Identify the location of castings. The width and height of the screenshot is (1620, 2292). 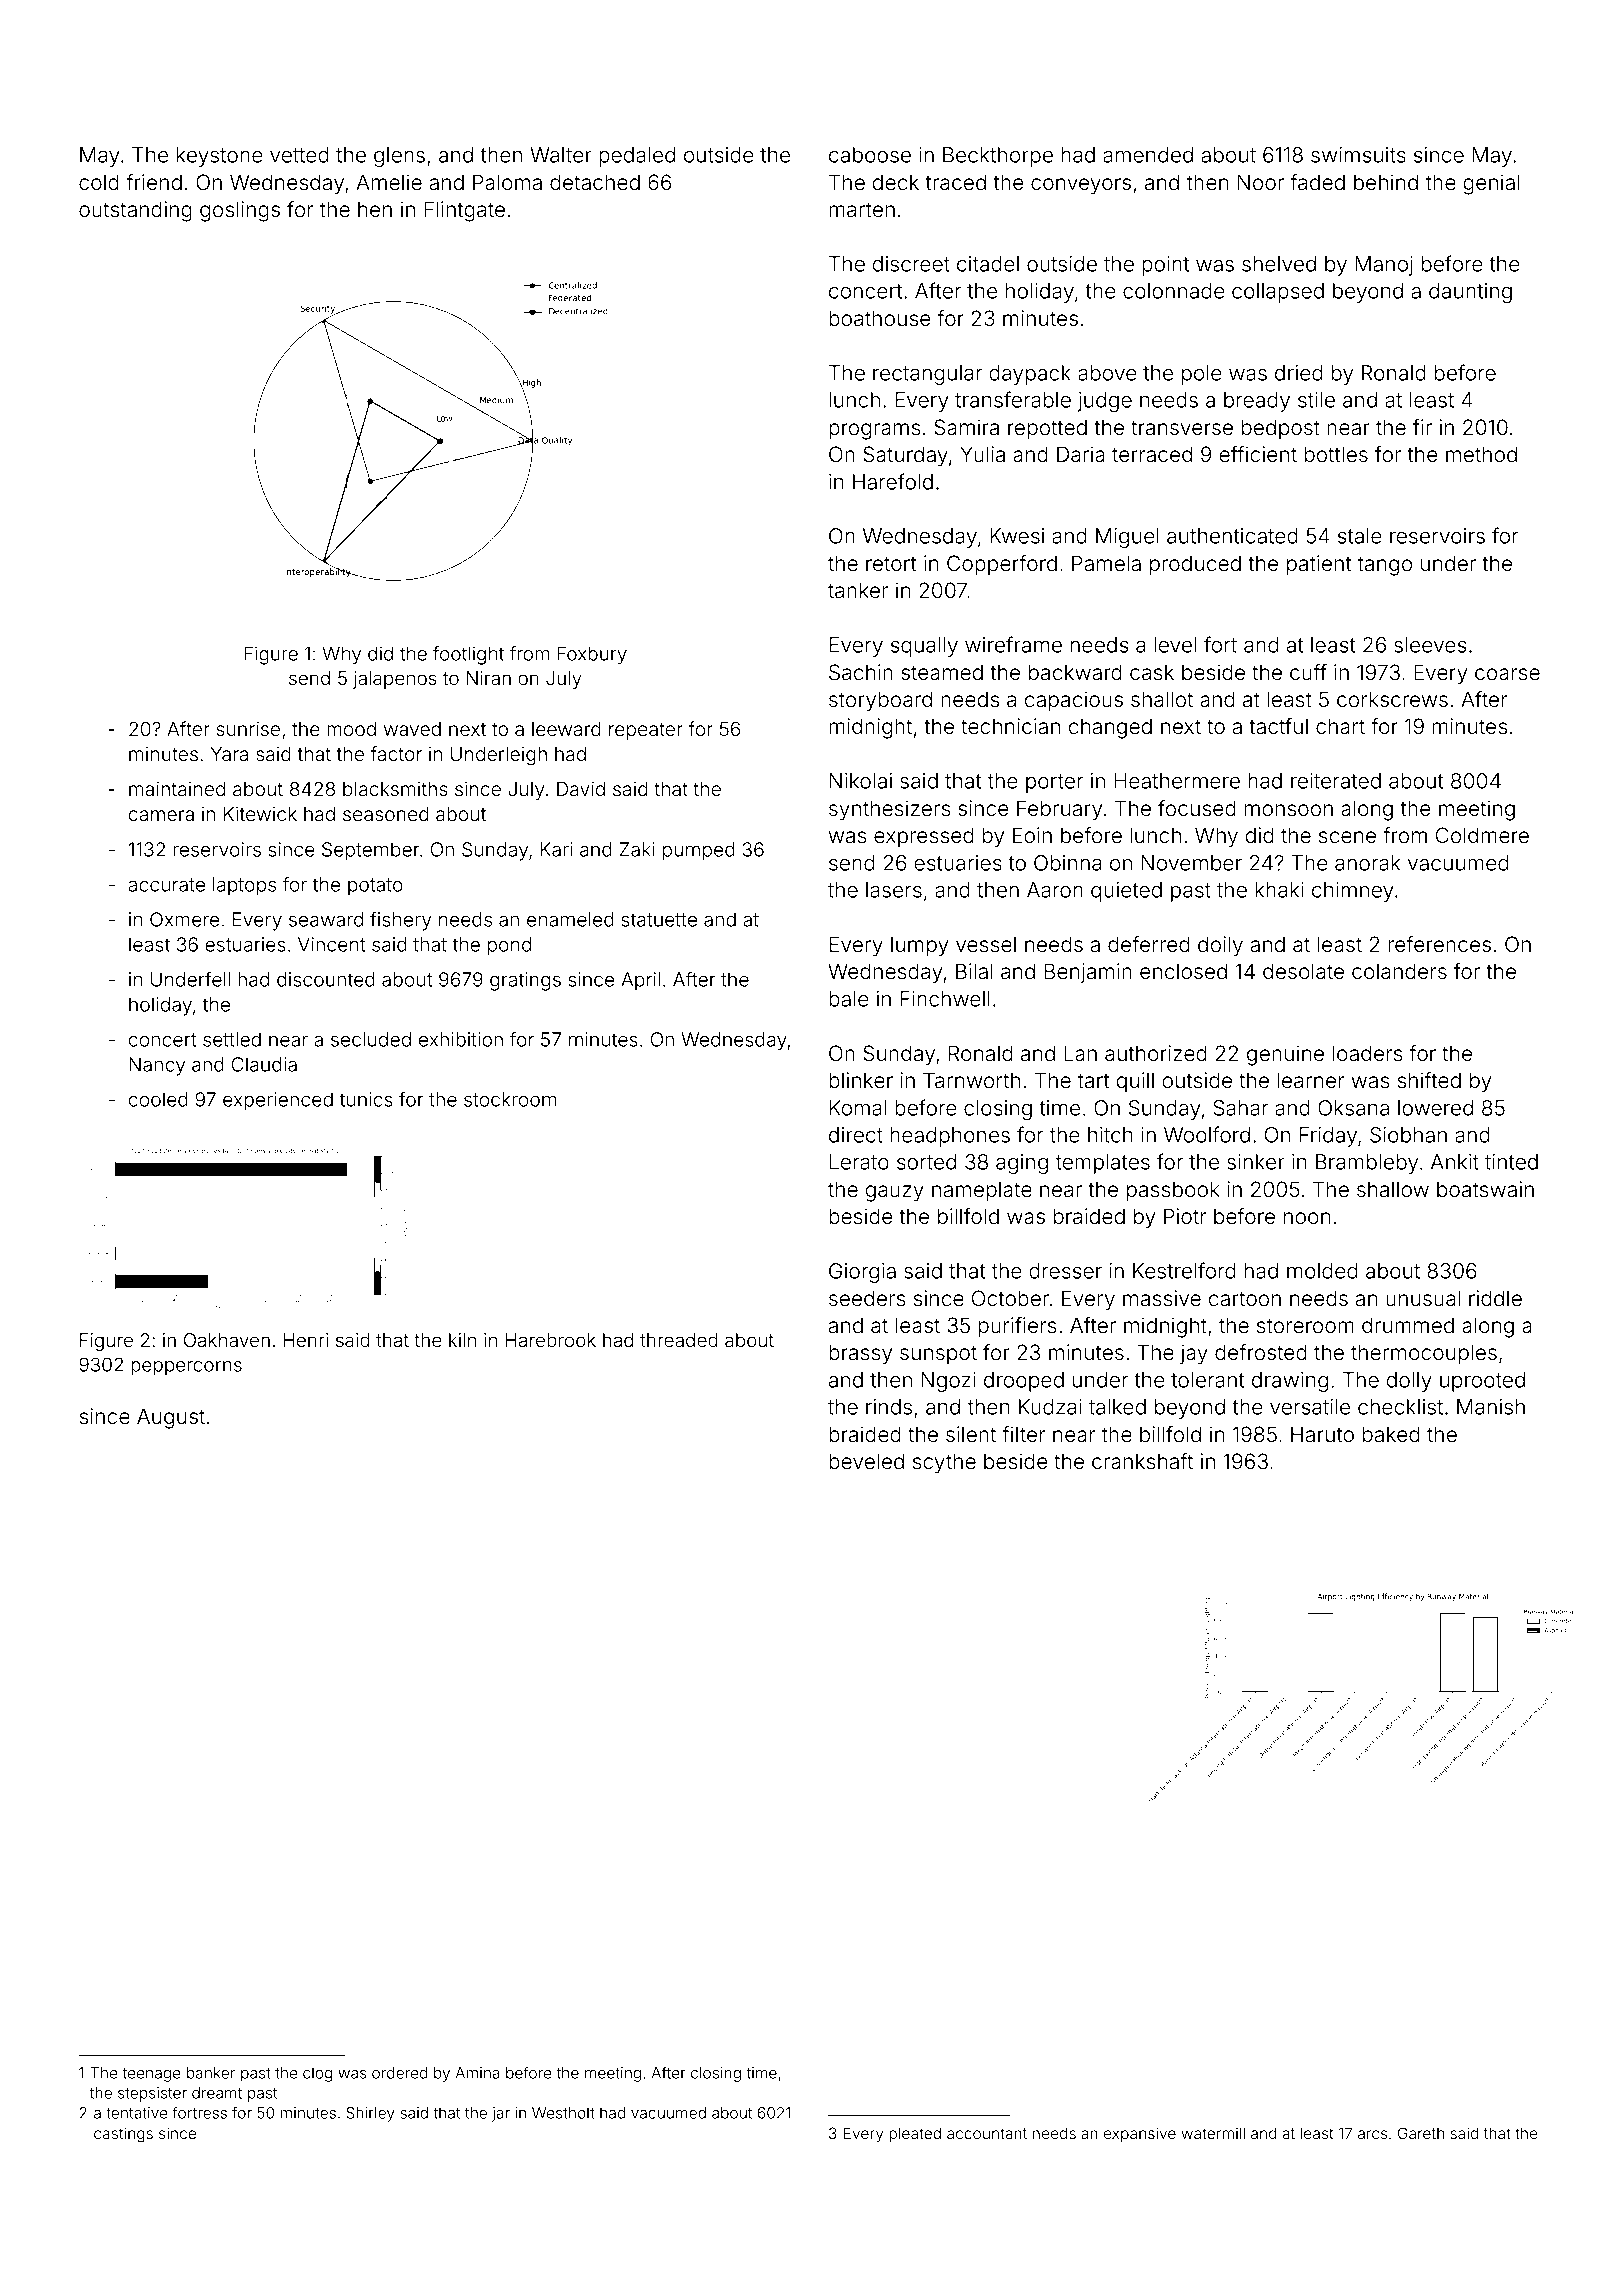
(123, 2135).
